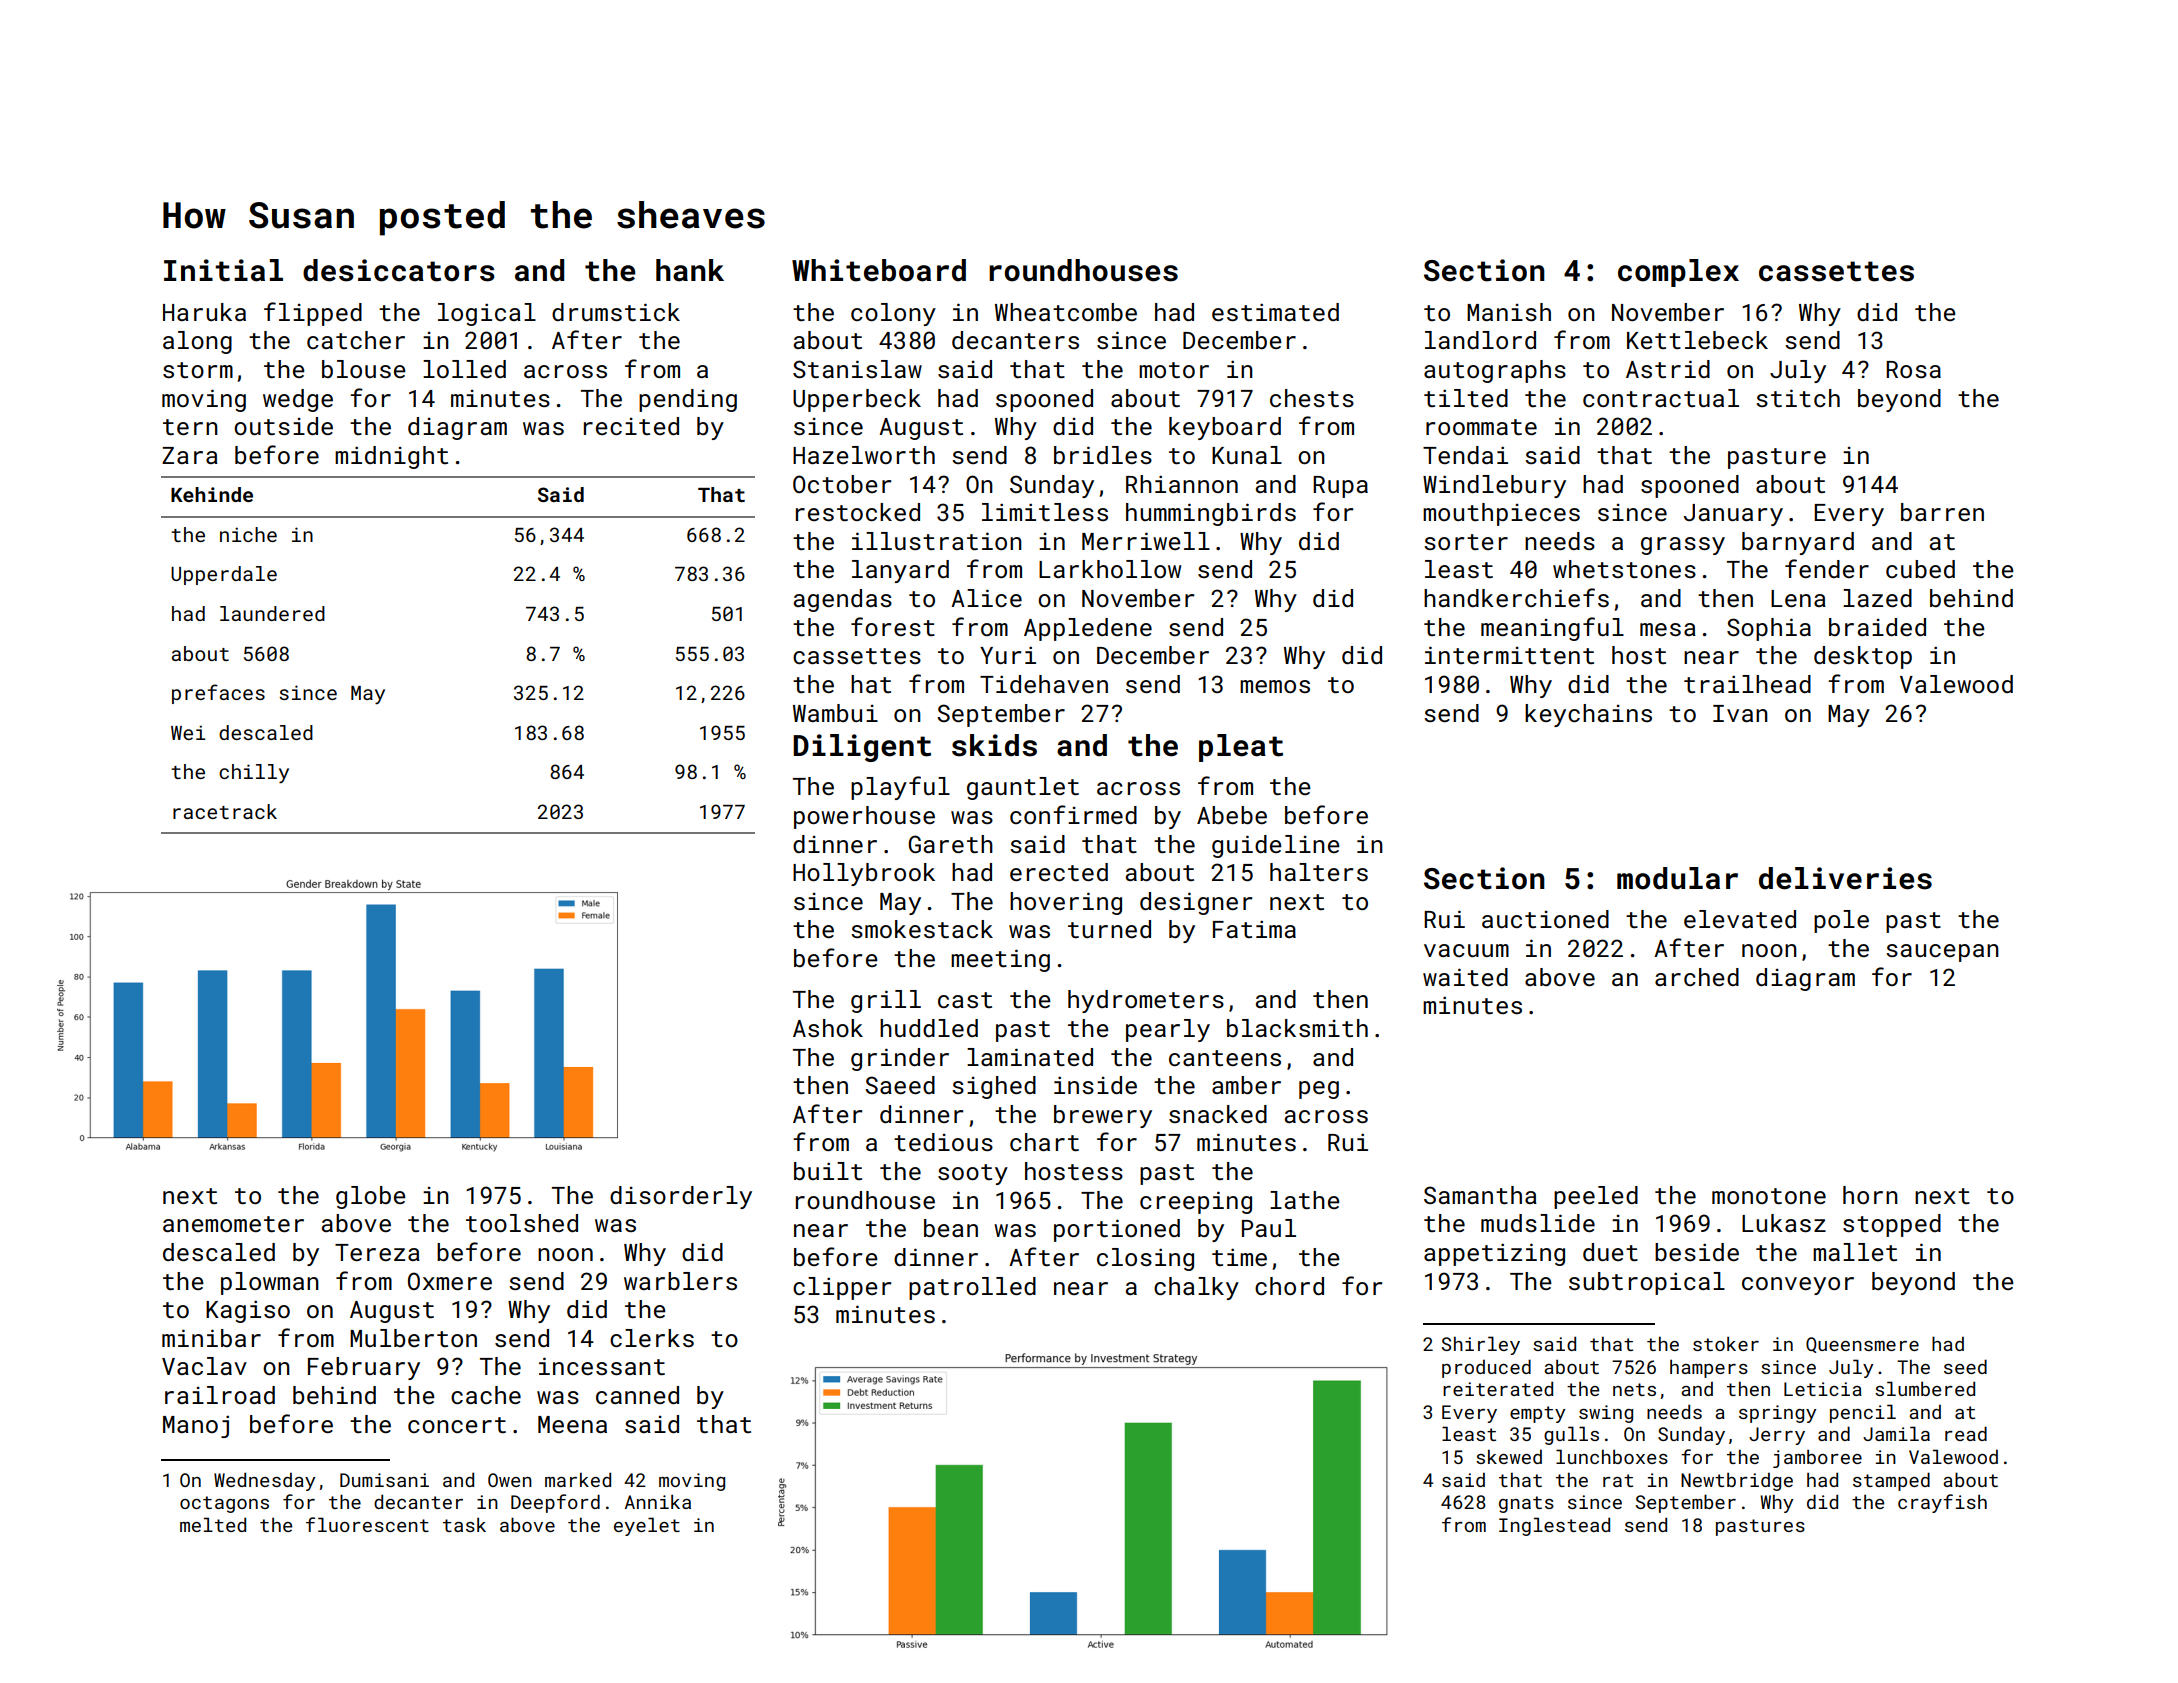  What do you see at coordinates (857, 369) in the document?
I see `Stanislaw` at bounding box center [857, 369].
